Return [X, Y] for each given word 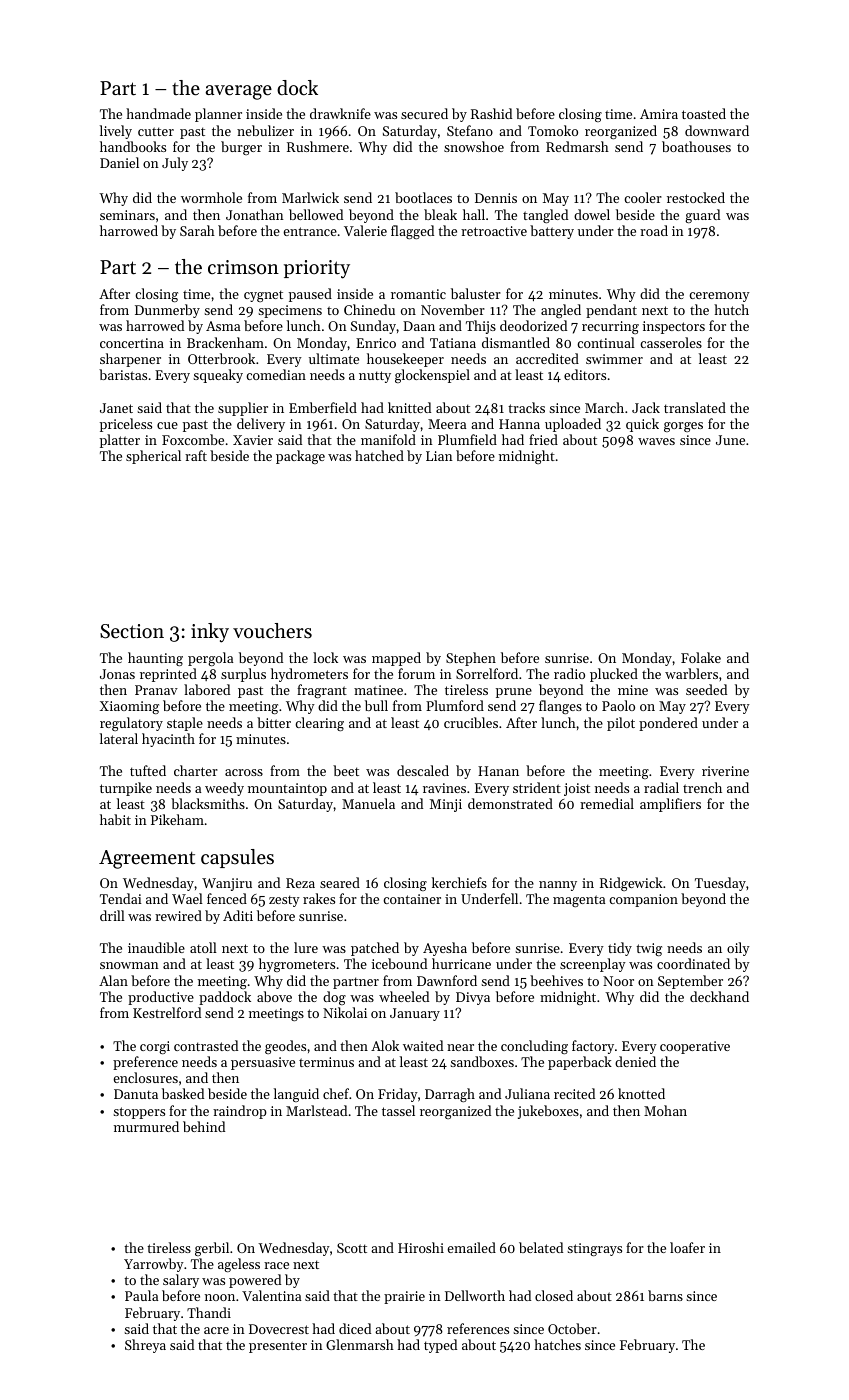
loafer [687, 1247]
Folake [701, 657]
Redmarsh [577, 146]
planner [218, 115]
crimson [243, 267]
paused [310, 295]
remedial [607, 803]
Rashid [491, 113]
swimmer [614, 359]
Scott [352, 1248]
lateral [119, 738]
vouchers [272, 631]
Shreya [145, 1346]
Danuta [136, 1094]
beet [346, 770]
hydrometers [309, 675]
